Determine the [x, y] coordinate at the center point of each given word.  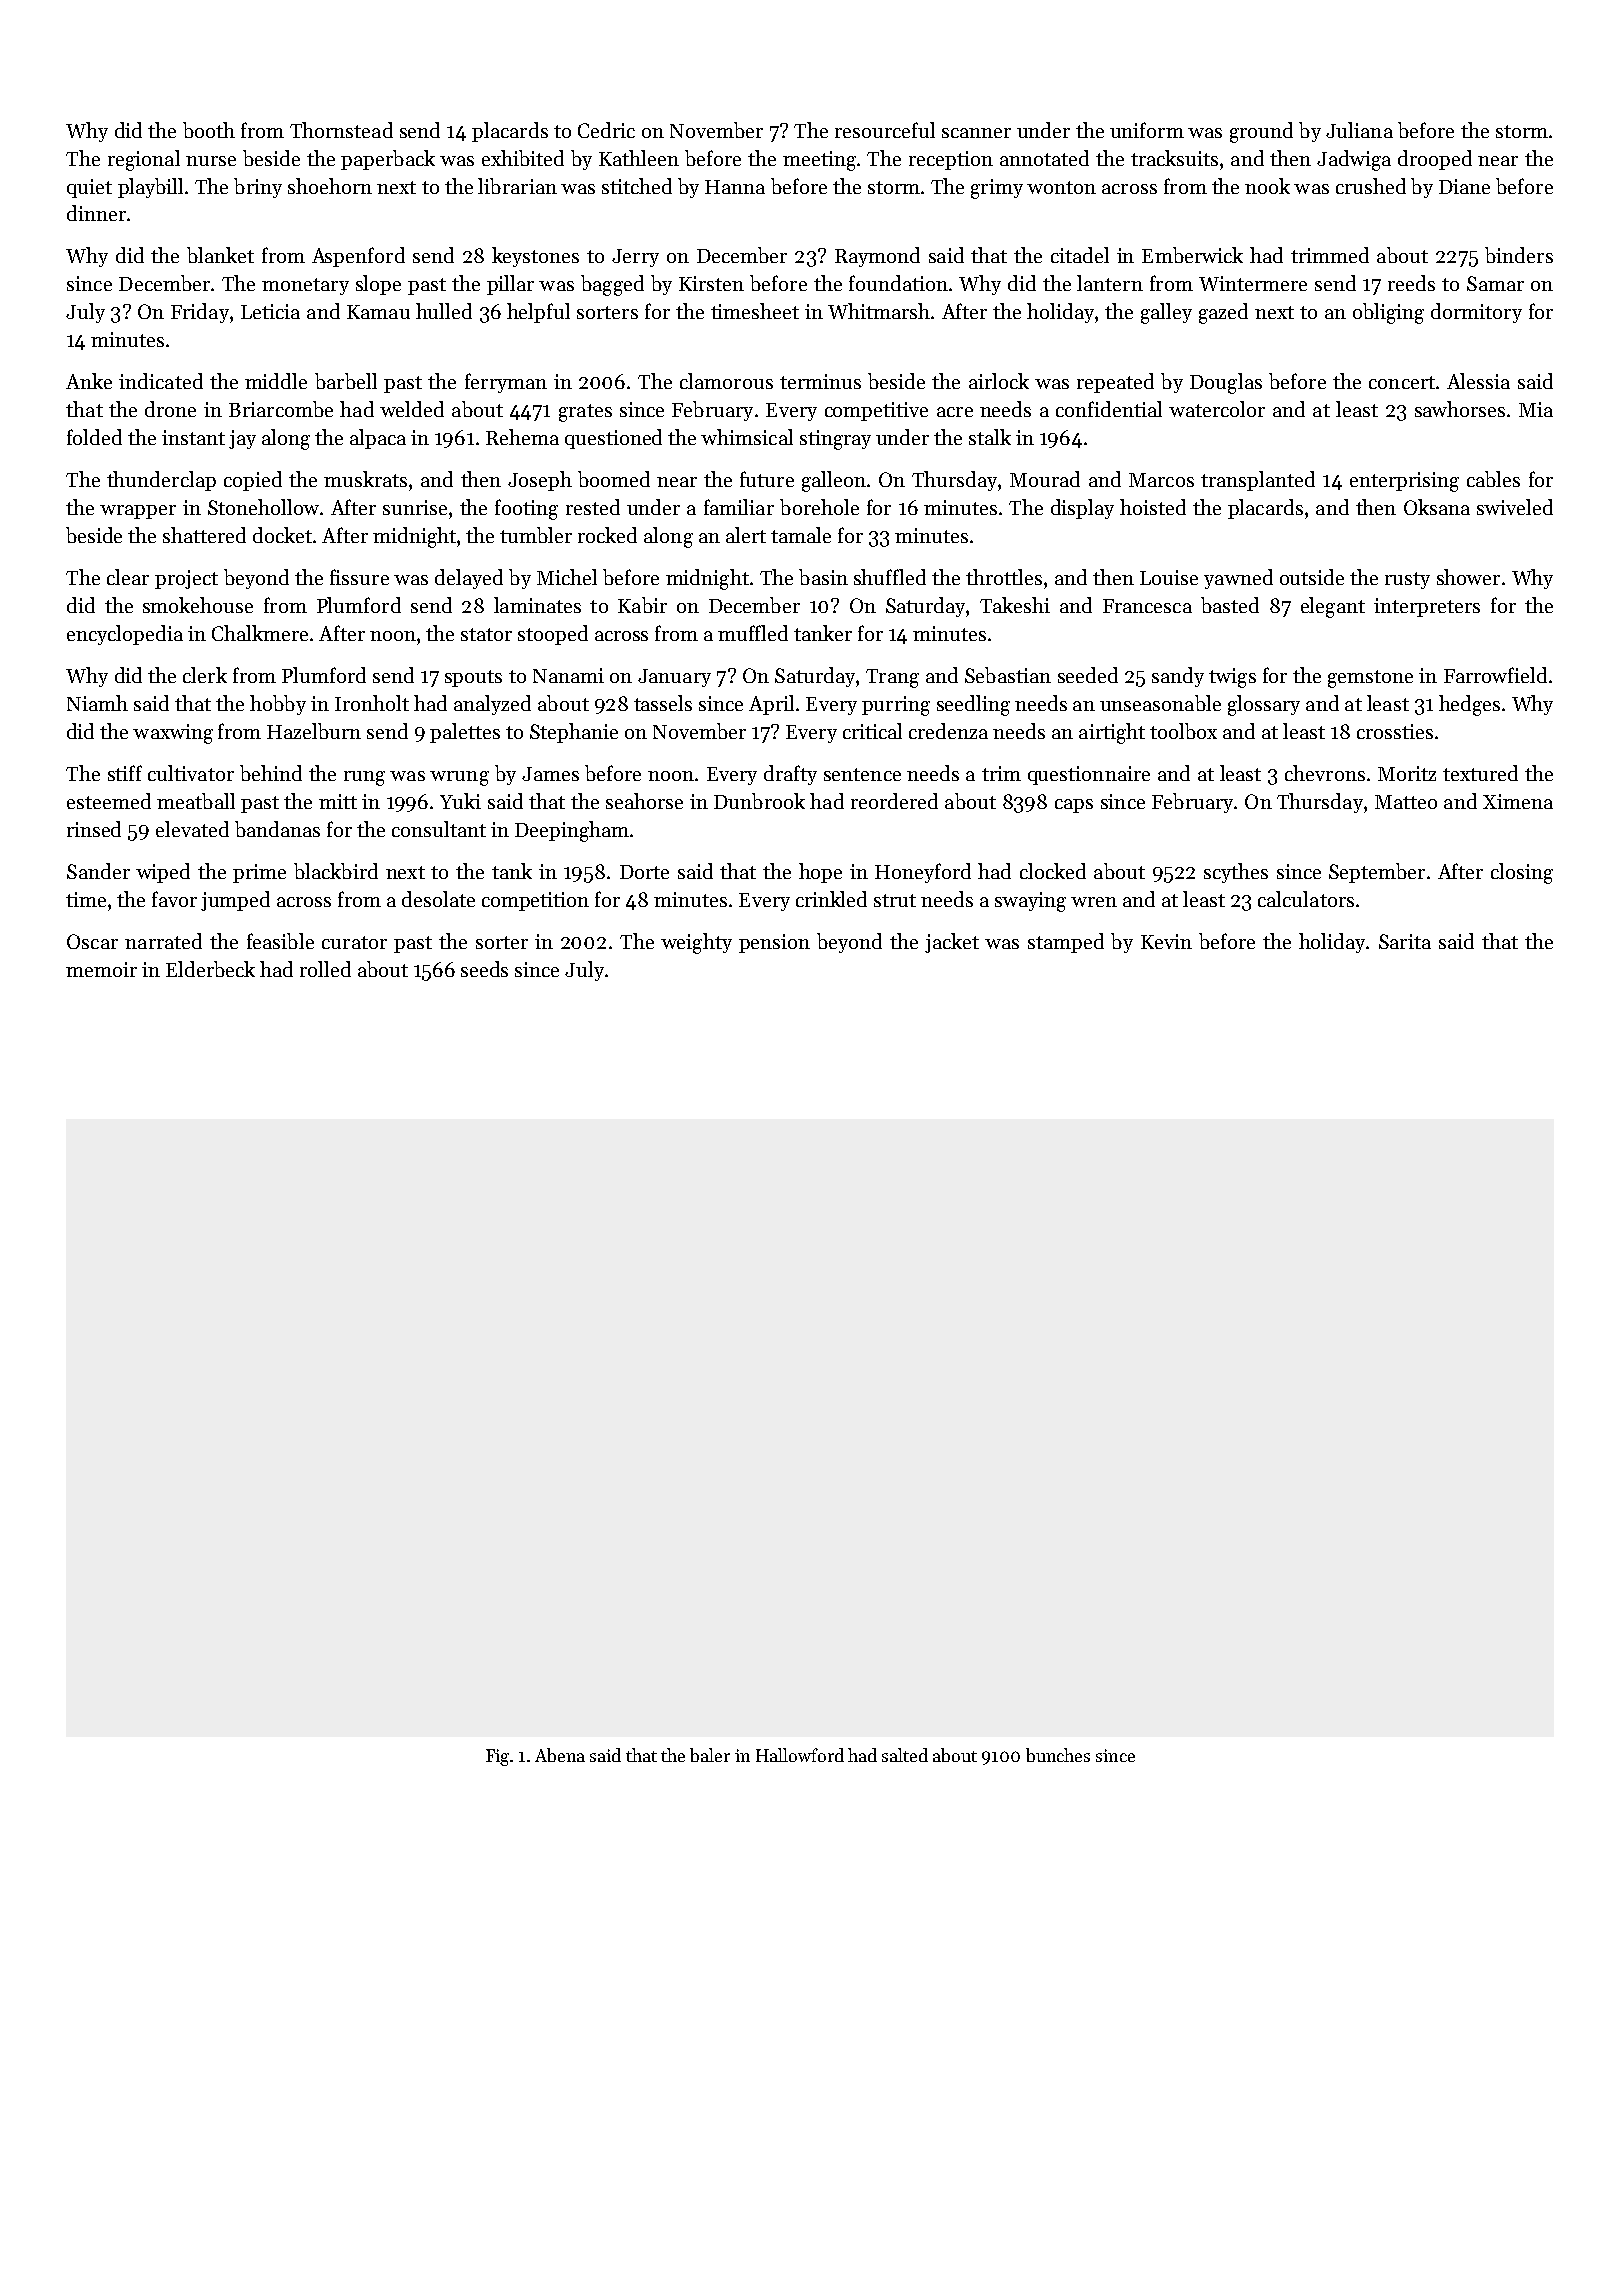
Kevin [1166, 941]
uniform [1147, 130]
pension [774, 943]
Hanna [735, 187]
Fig [497, 1757]
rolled [325, 969]
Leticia [270, 311]
